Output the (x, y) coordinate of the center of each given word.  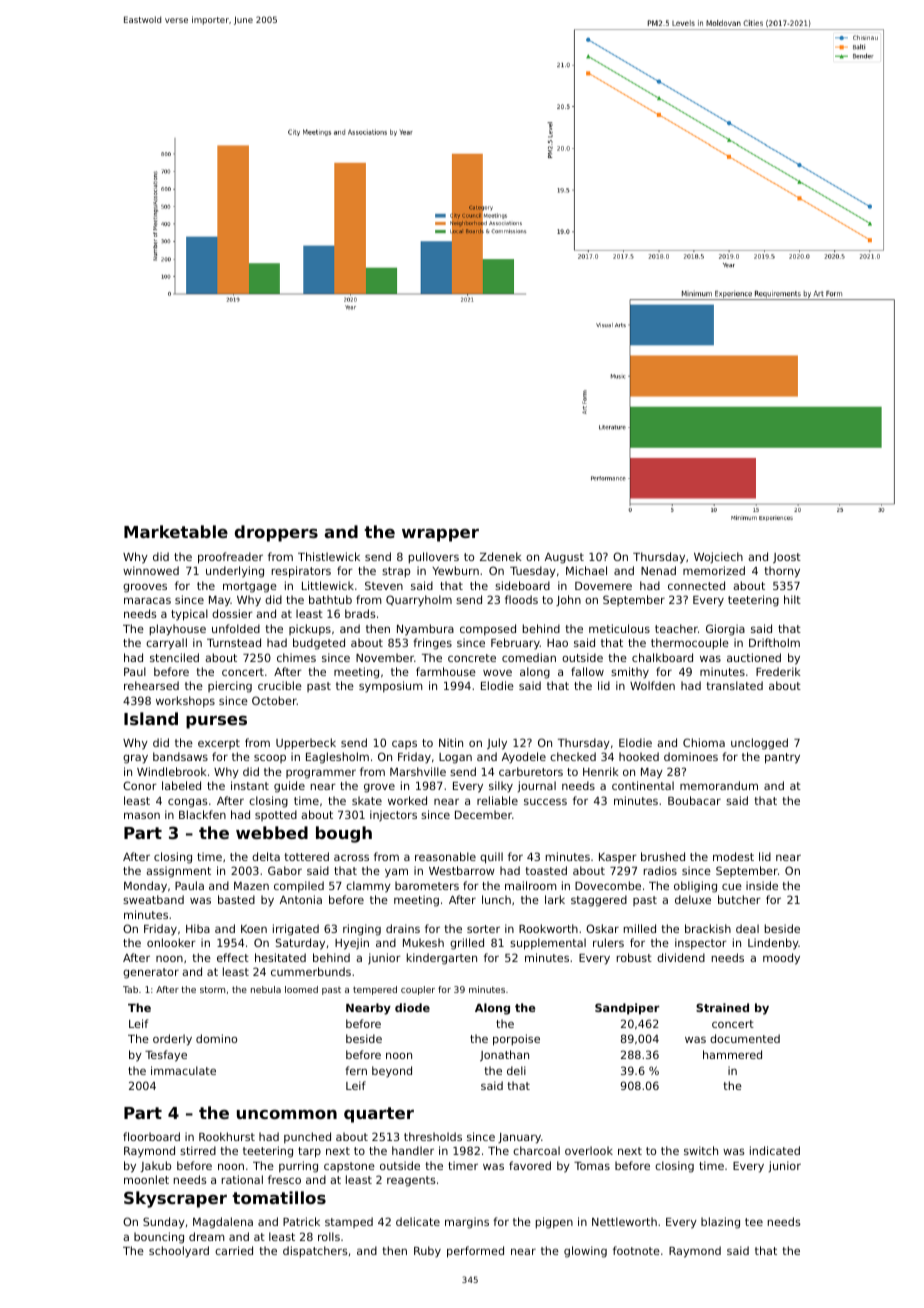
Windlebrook (172, 771)
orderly (172, 1040)
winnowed (151, 570)
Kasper (618, 858)
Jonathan (504, 1055)
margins (467, 1223)
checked (573, 756)
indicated (775, 1150)
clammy (368, 887)
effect (233, 957)
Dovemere (603, 586)
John (568, 600)
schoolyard (179, 1252)
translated (734, 685)
